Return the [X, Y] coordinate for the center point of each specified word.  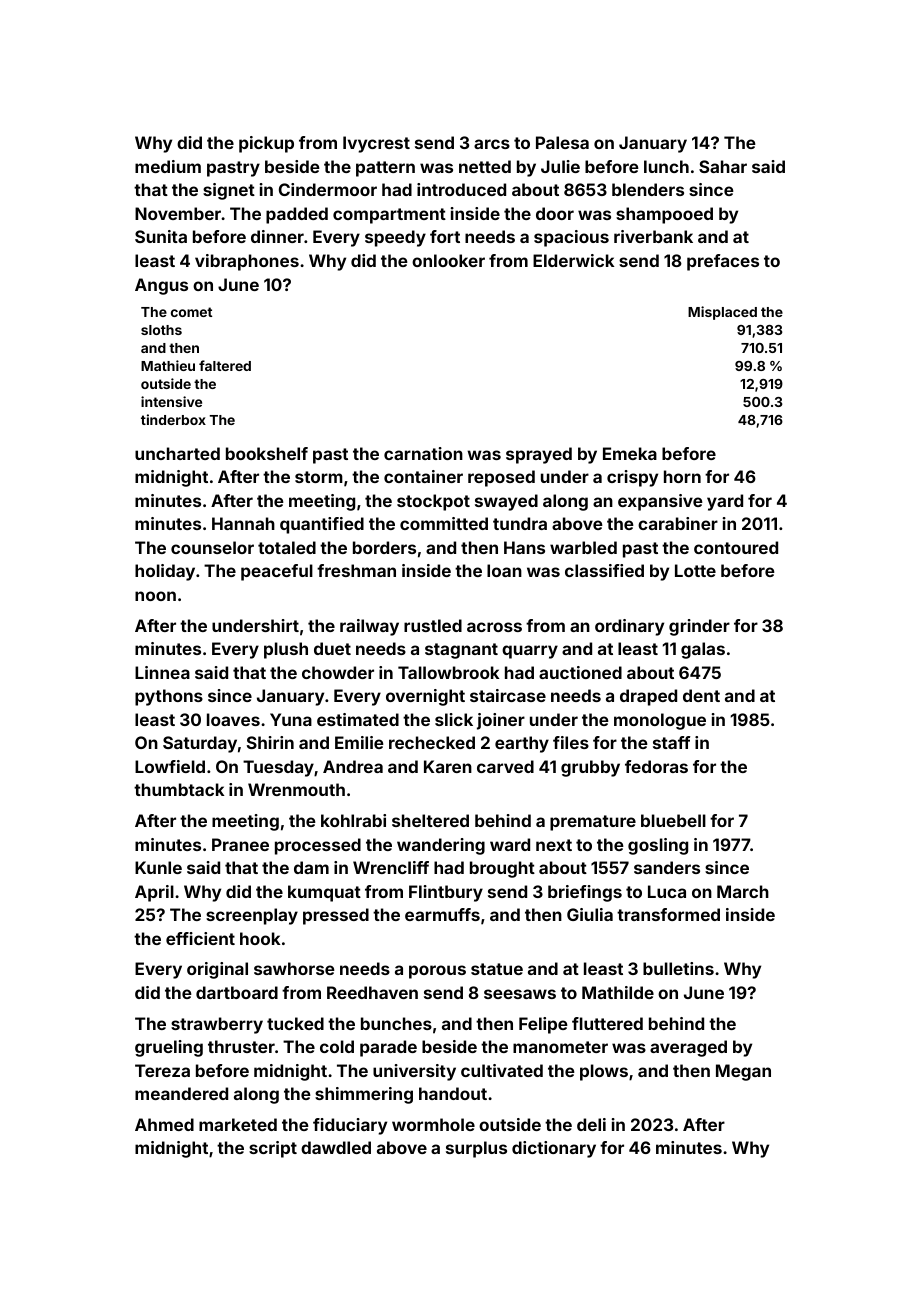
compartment [389, 216]
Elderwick [573, 260]
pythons [169, 697]
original [217, 970]
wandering [441, 846]
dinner [277, 236]
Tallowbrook [448, 672]
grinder [699, 627]
